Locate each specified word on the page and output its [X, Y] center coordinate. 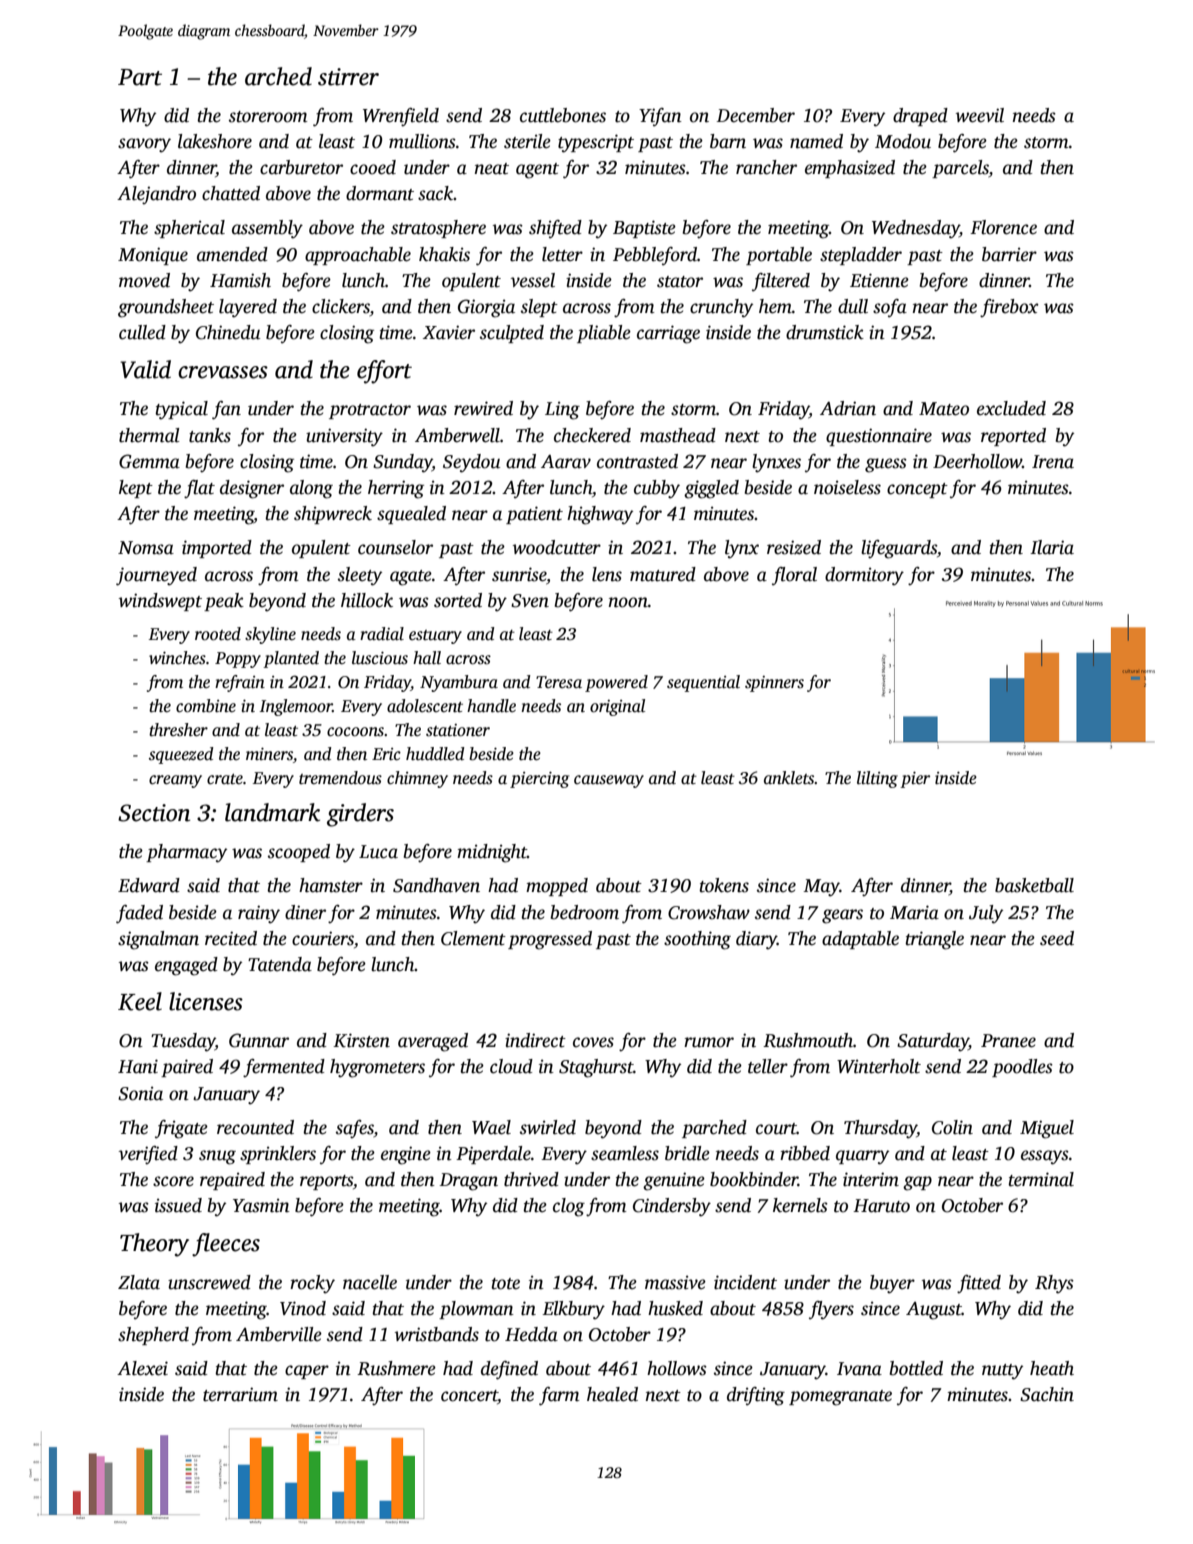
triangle [934, 940]
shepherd [153, 1336]
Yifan [660, 117]
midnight [492, 853]
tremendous [340, 778]
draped [920, 117]
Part [140, 77]
